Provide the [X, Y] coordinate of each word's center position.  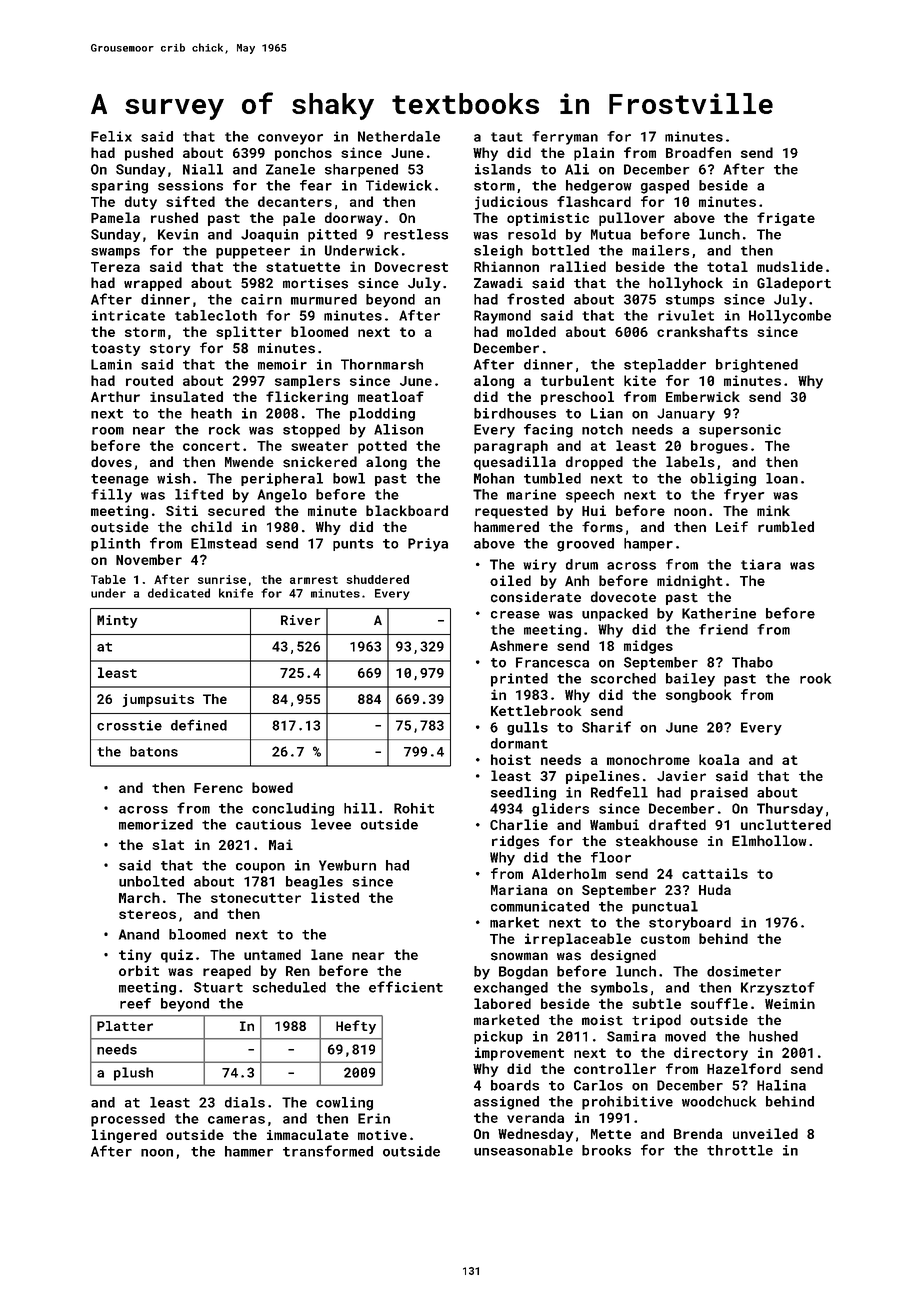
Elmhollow [769, 841]
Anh [577, 580]
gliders [560, 810]
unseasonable [523, 1150]
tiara [761, 564]
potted [382, 447]
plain [594, 154]
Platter [125, 1026]
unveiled [765, 1133]
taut [507, 137]
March [139, 897]
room [108, 431]
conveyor [290, 139]
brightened [757, 366]
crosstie [129, 725]
